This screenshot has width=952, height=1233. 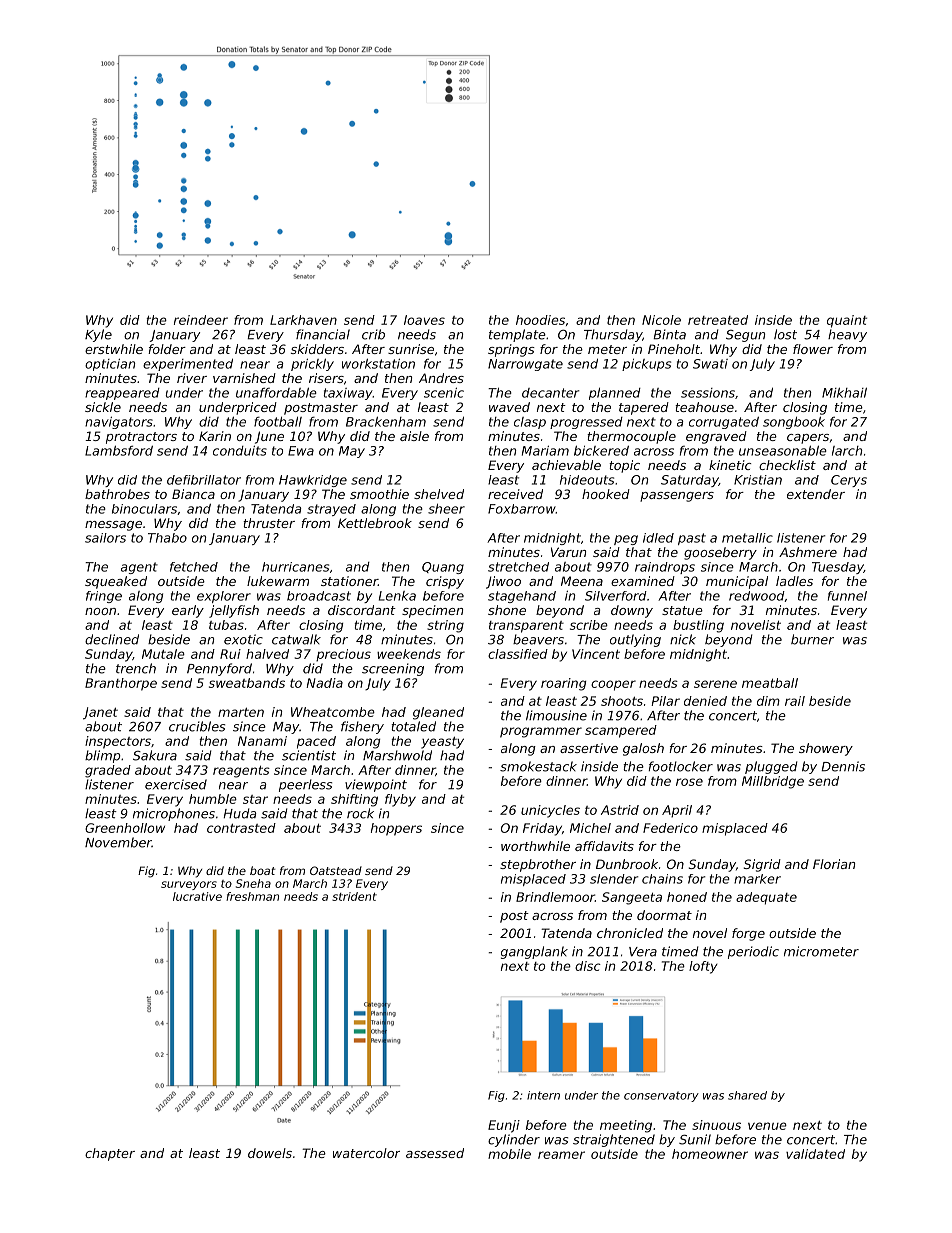 I want to click on defibrillator, so click(x=204, y=480).
